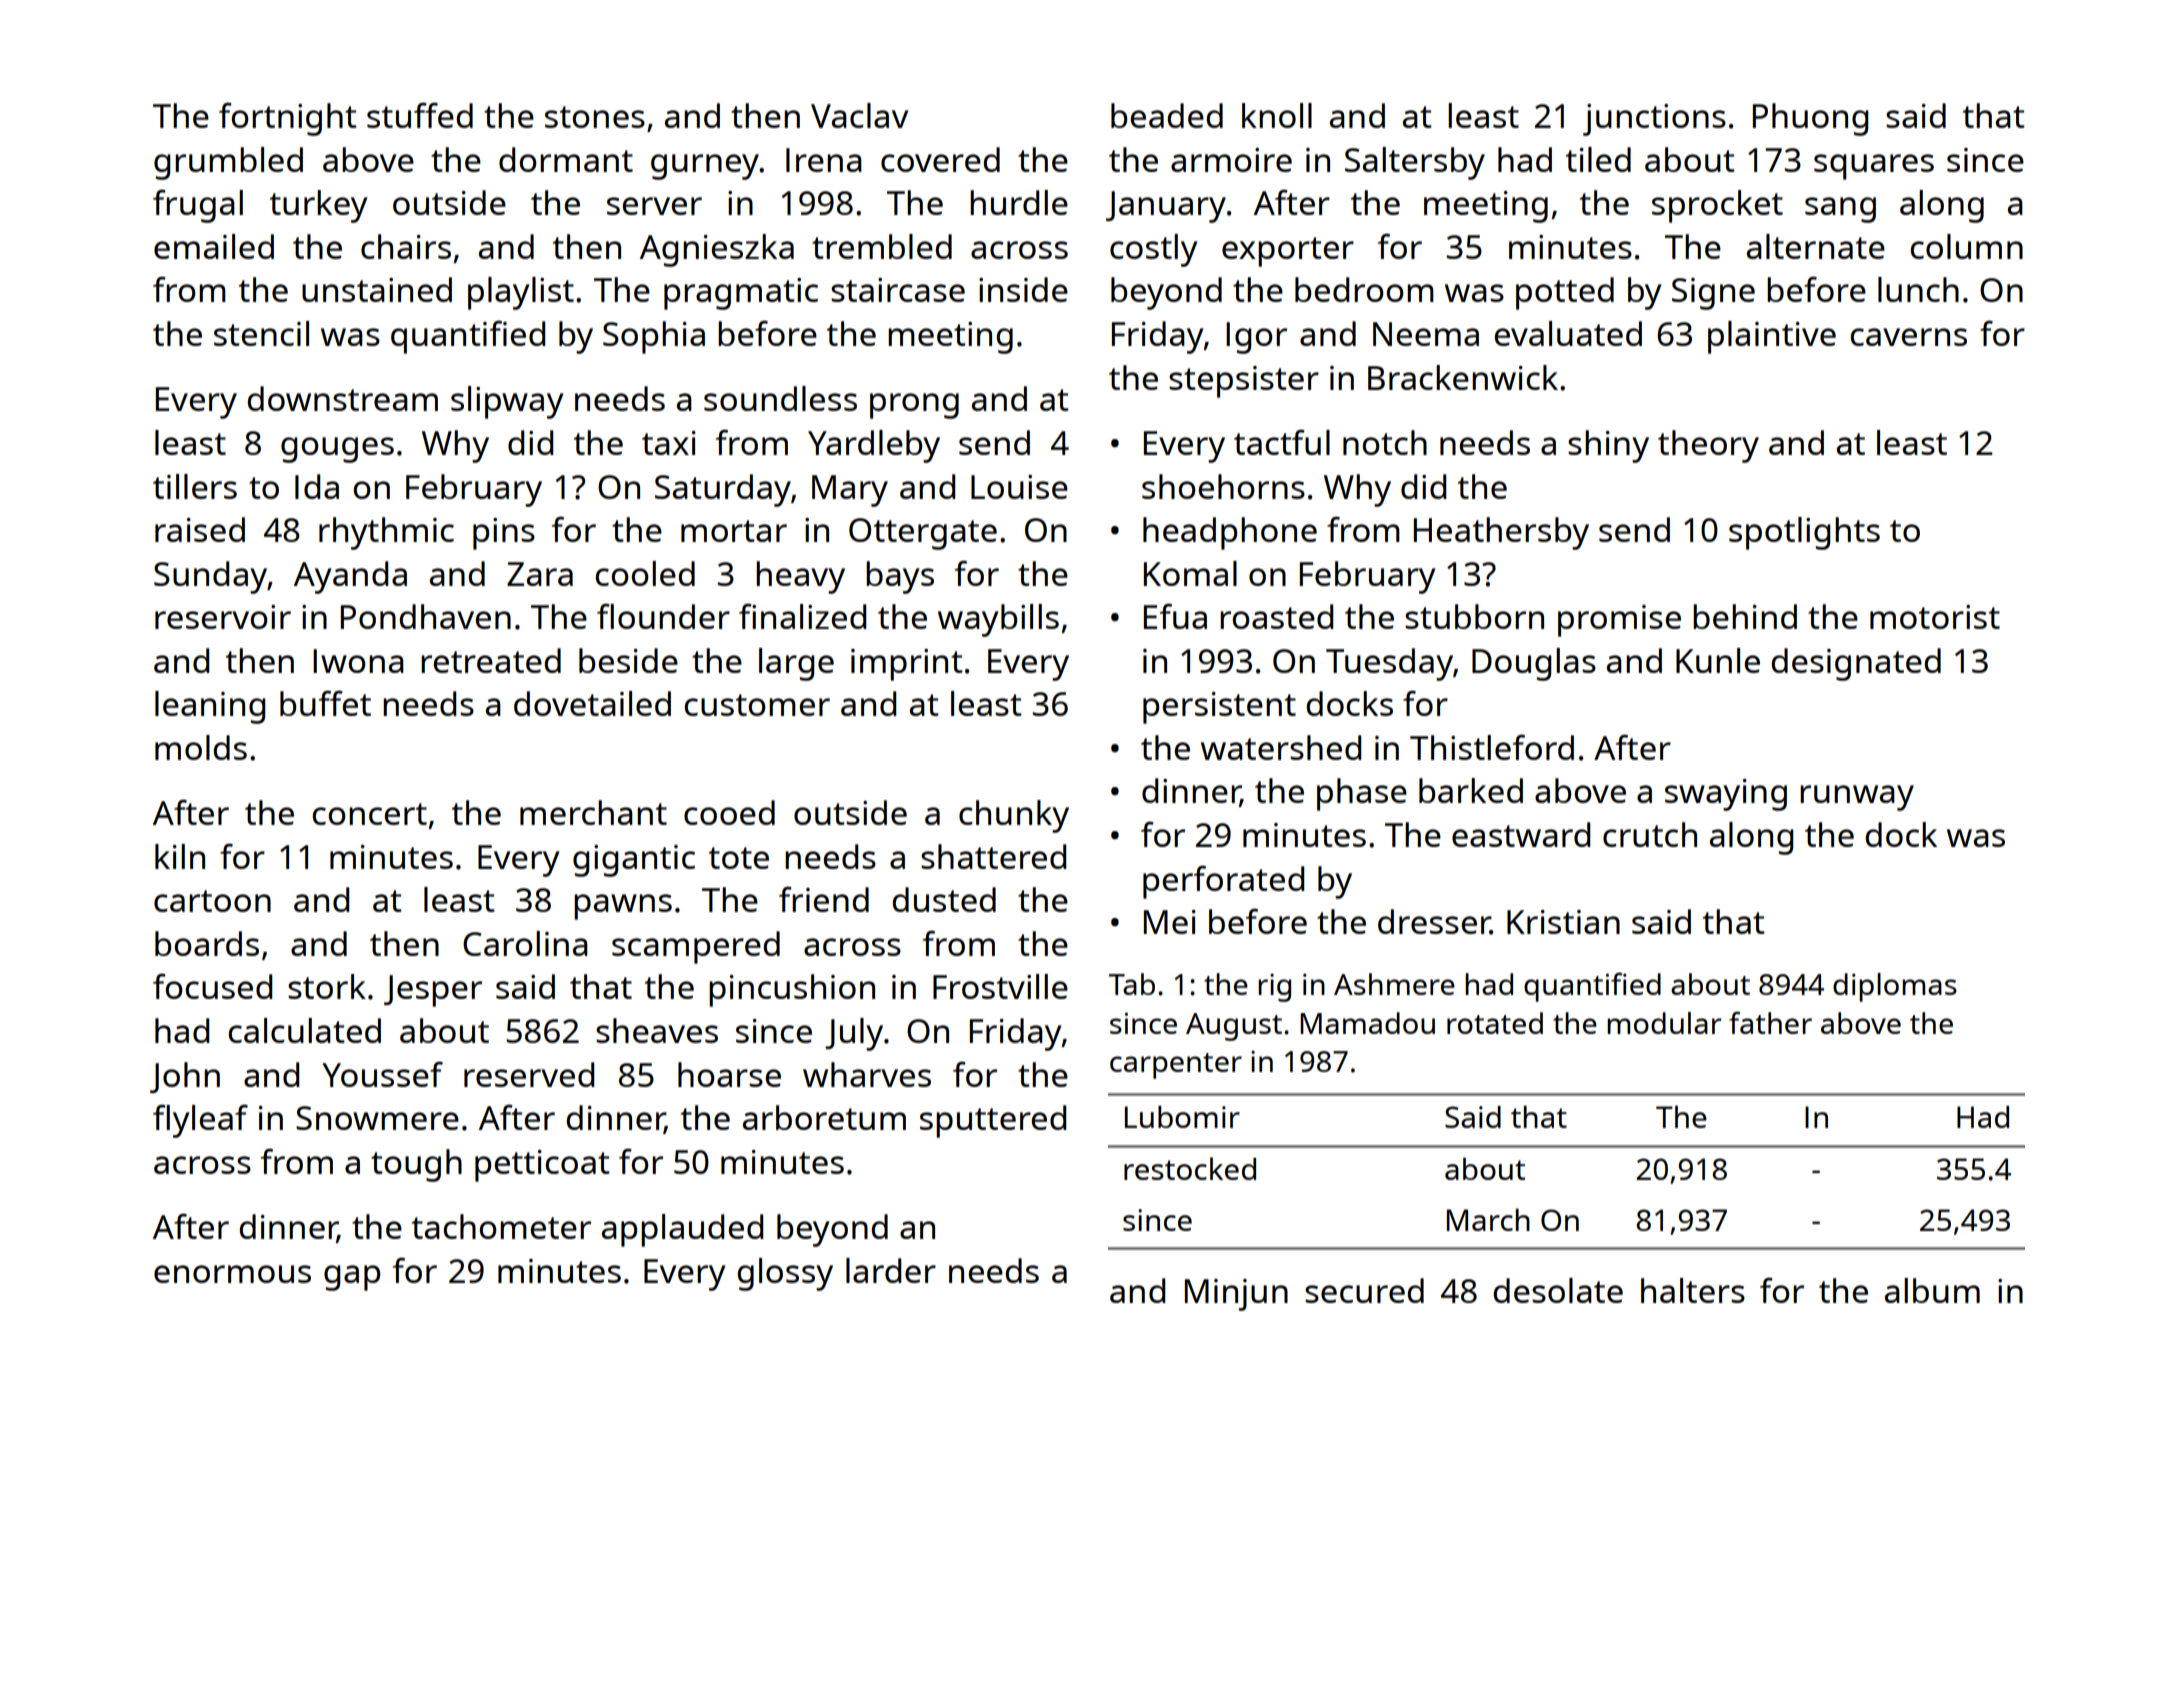  What do you see at coordinates (1565, 293) in the document?
I see `potted` at bounding box center [1565, 293].
